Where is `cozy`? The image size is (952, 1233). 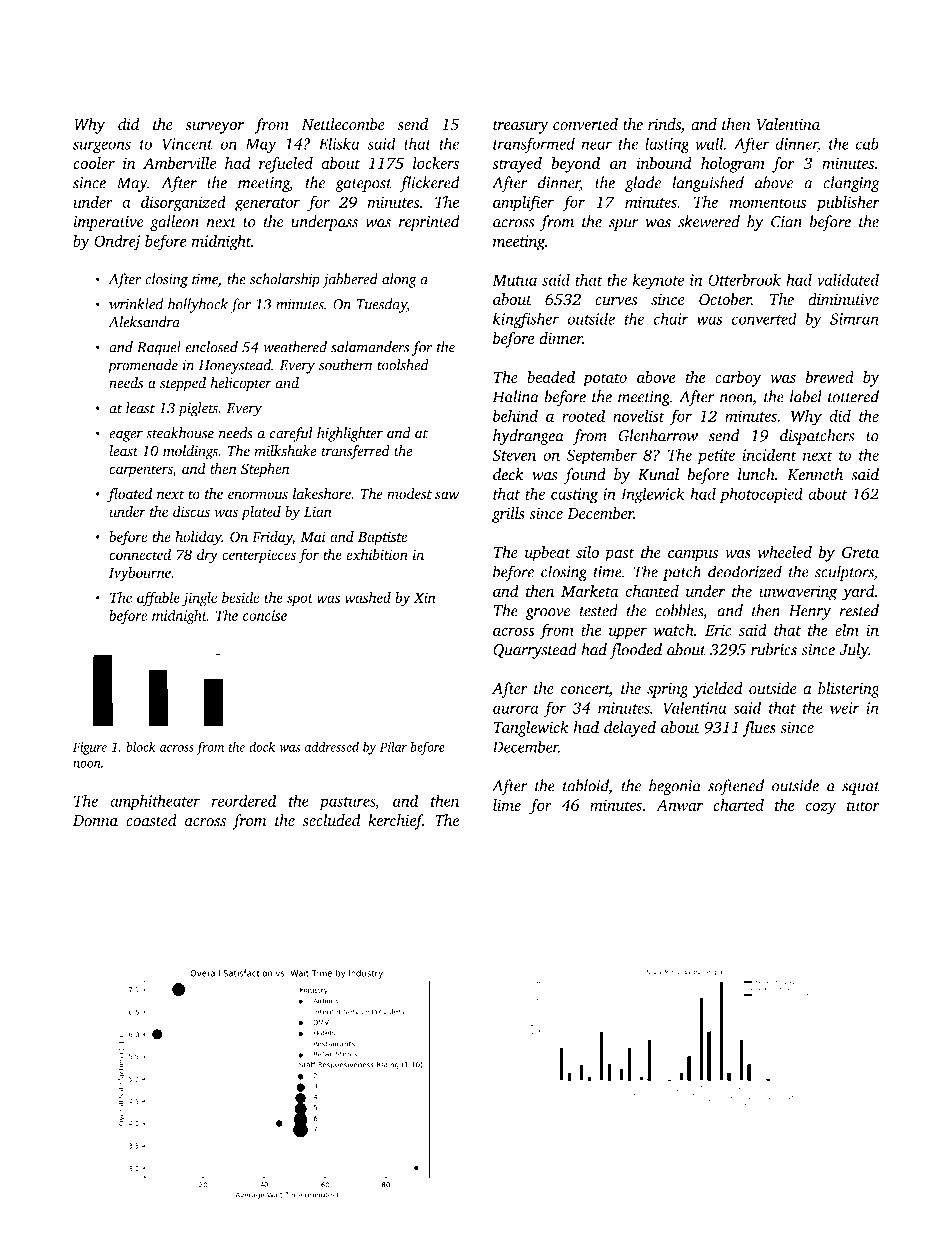 cozy is located at coordinates (820, 808).
